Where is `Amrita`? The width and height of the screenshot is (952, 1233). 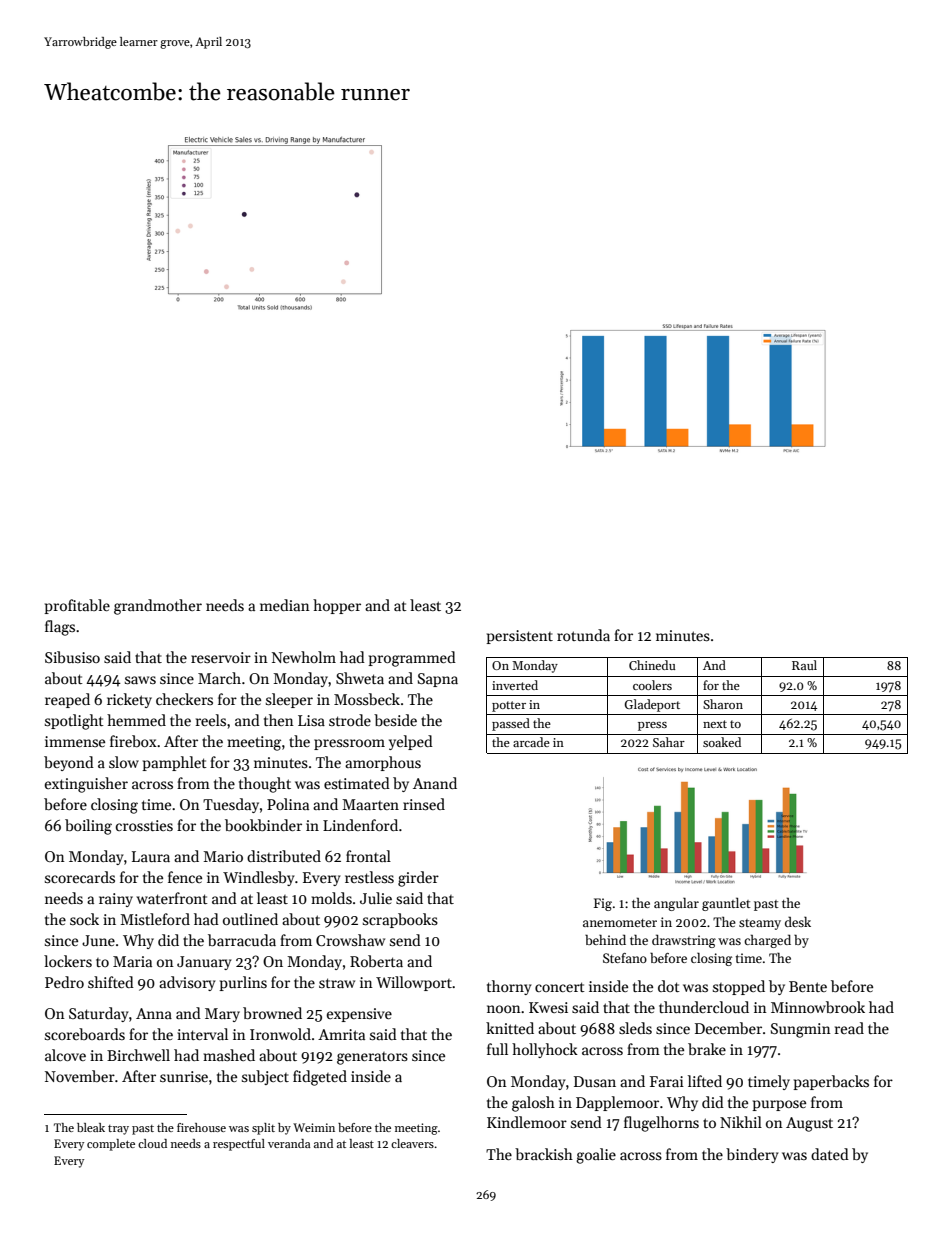 Amrita is located at coordinates (341, 1034).
